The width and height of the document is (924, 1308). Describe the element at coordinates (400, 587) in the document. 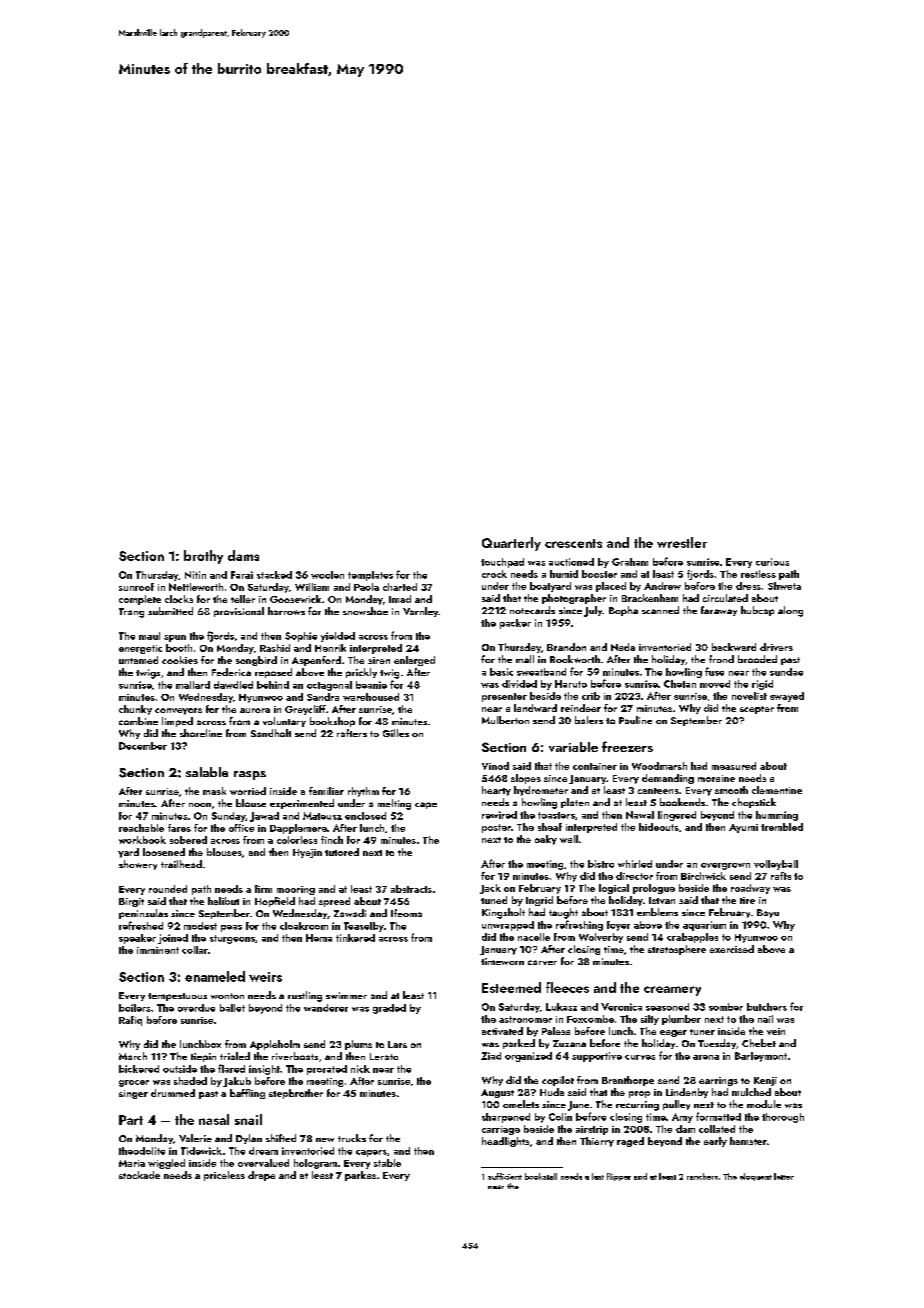

I see `charted` at that location.
